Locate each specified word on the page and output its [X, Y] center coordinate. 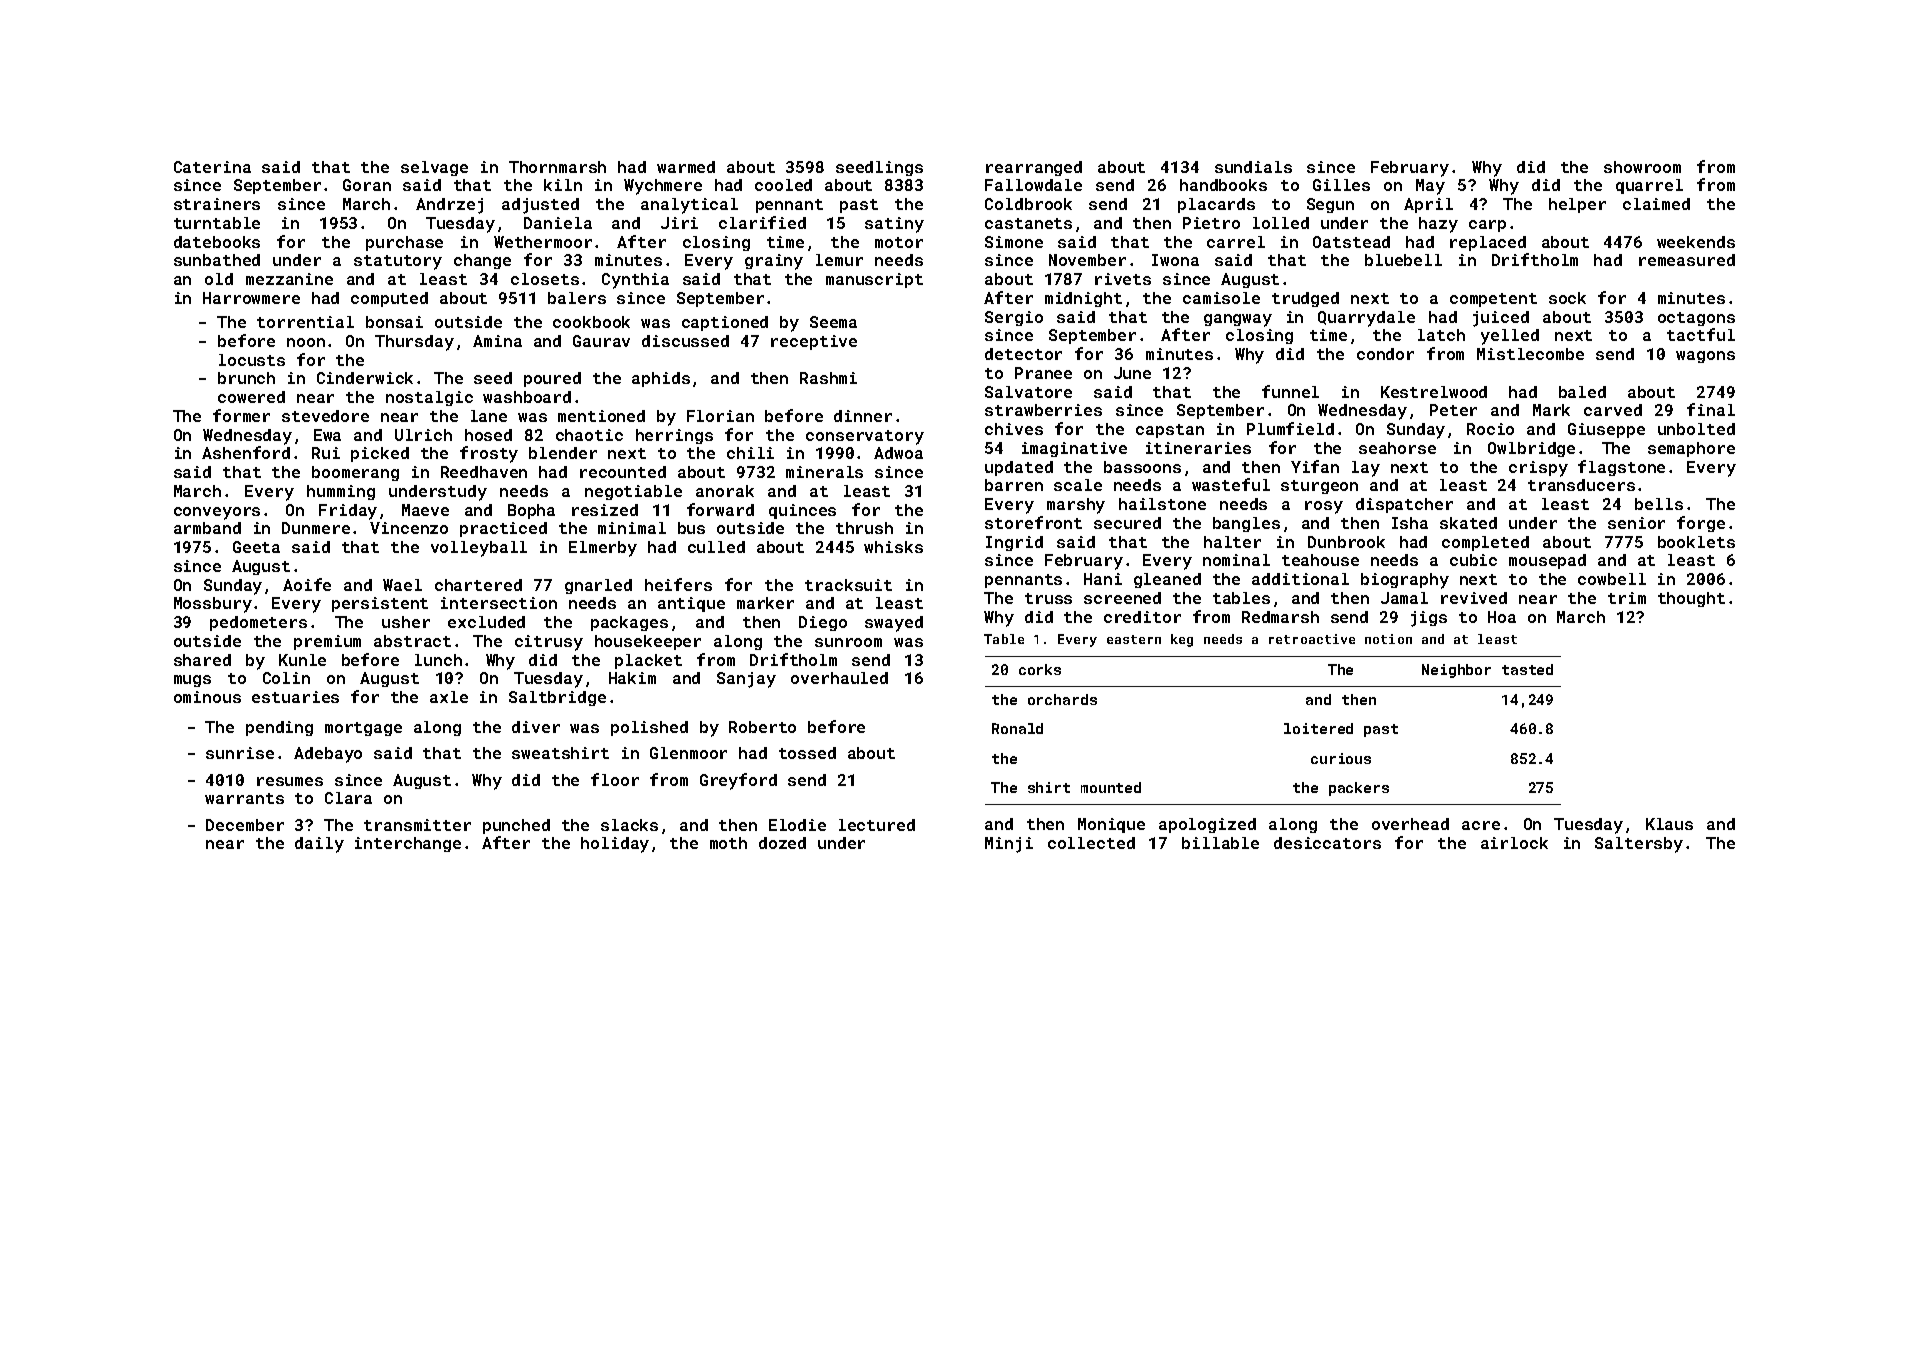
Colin [286, 678]
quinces [802, 511]
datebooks [217, 242]
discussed [685, 341]
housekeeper [648, 642]
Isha [1410, 523]
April [1428, 205]
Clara [348, 798]
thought [1691, 599]
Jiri [679, 223]
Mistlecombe [1530, 354]
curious [1341, 758]
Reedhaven [484, 472]
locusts [252, 360]
